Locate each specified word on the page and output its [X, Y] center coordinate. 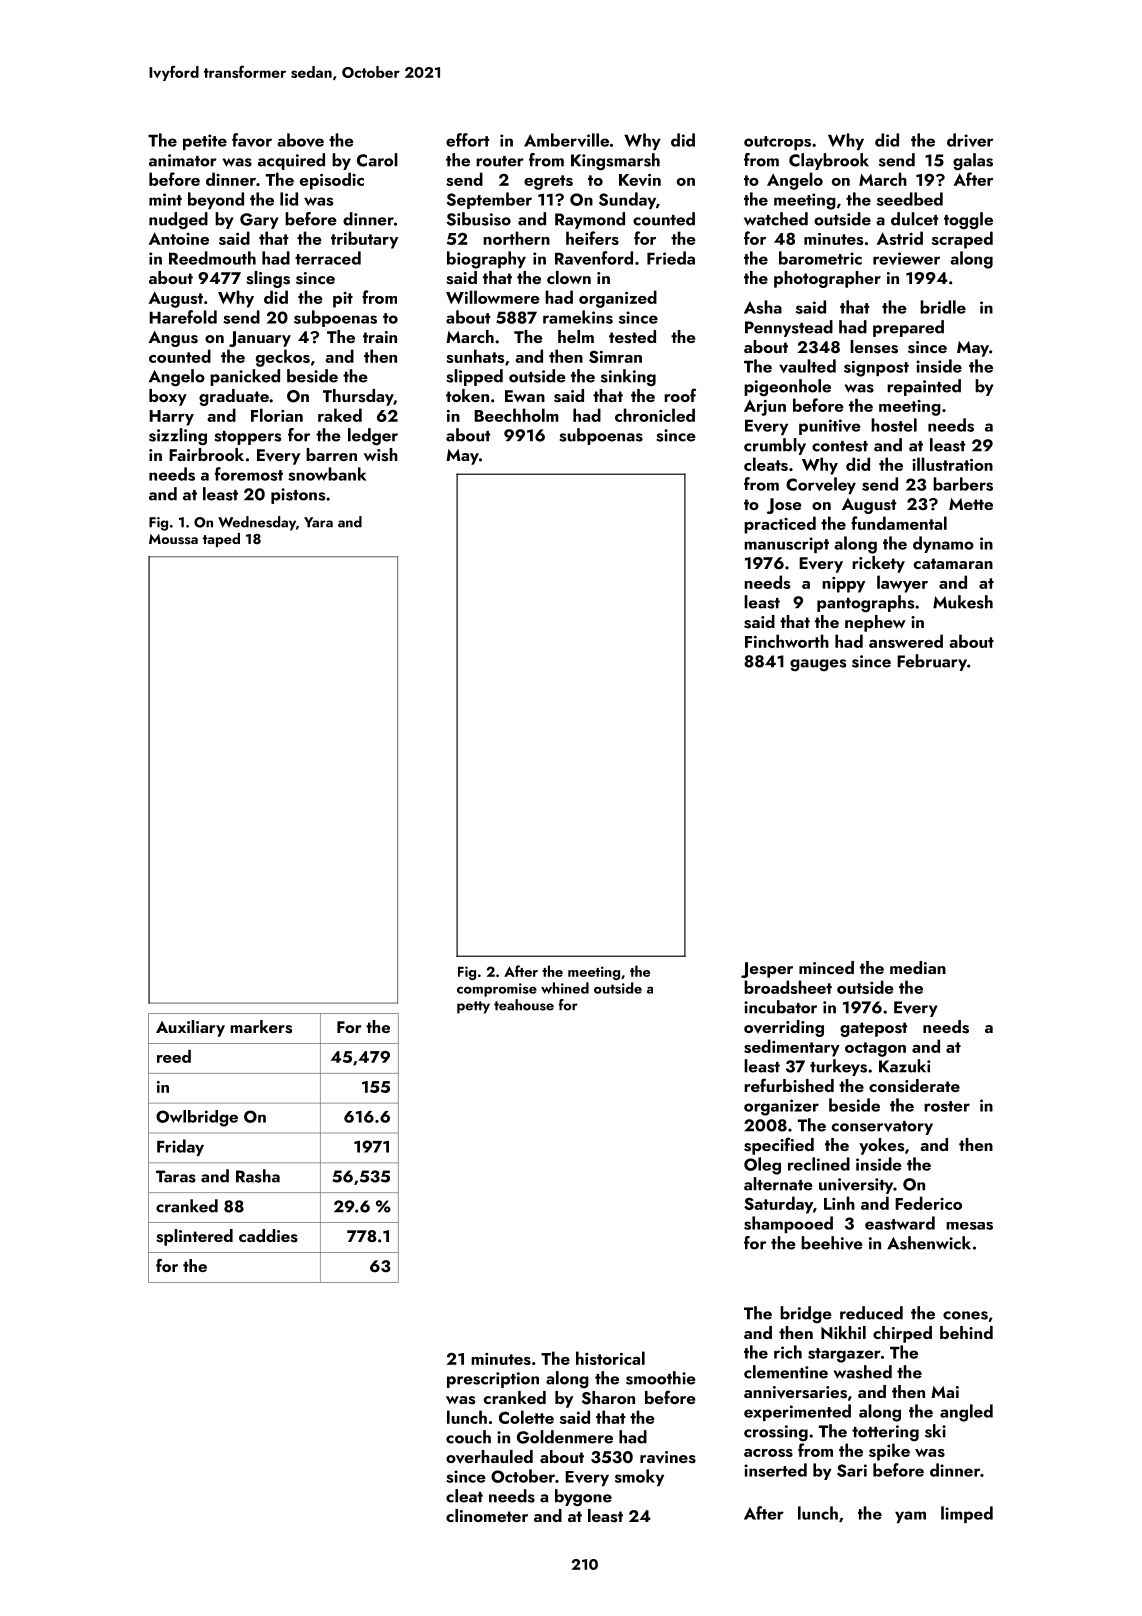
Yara [318, 522]
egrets [548, 182]
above [300, 140]
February [932, 662]
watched [776, 219]
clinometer [487, 1515]
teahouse [524, 1005]
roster [947, 1106]
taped [221, 540]
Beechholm [516, 415]
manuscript [786, 545]
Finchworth [787, 641]
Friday [180, 1147]
